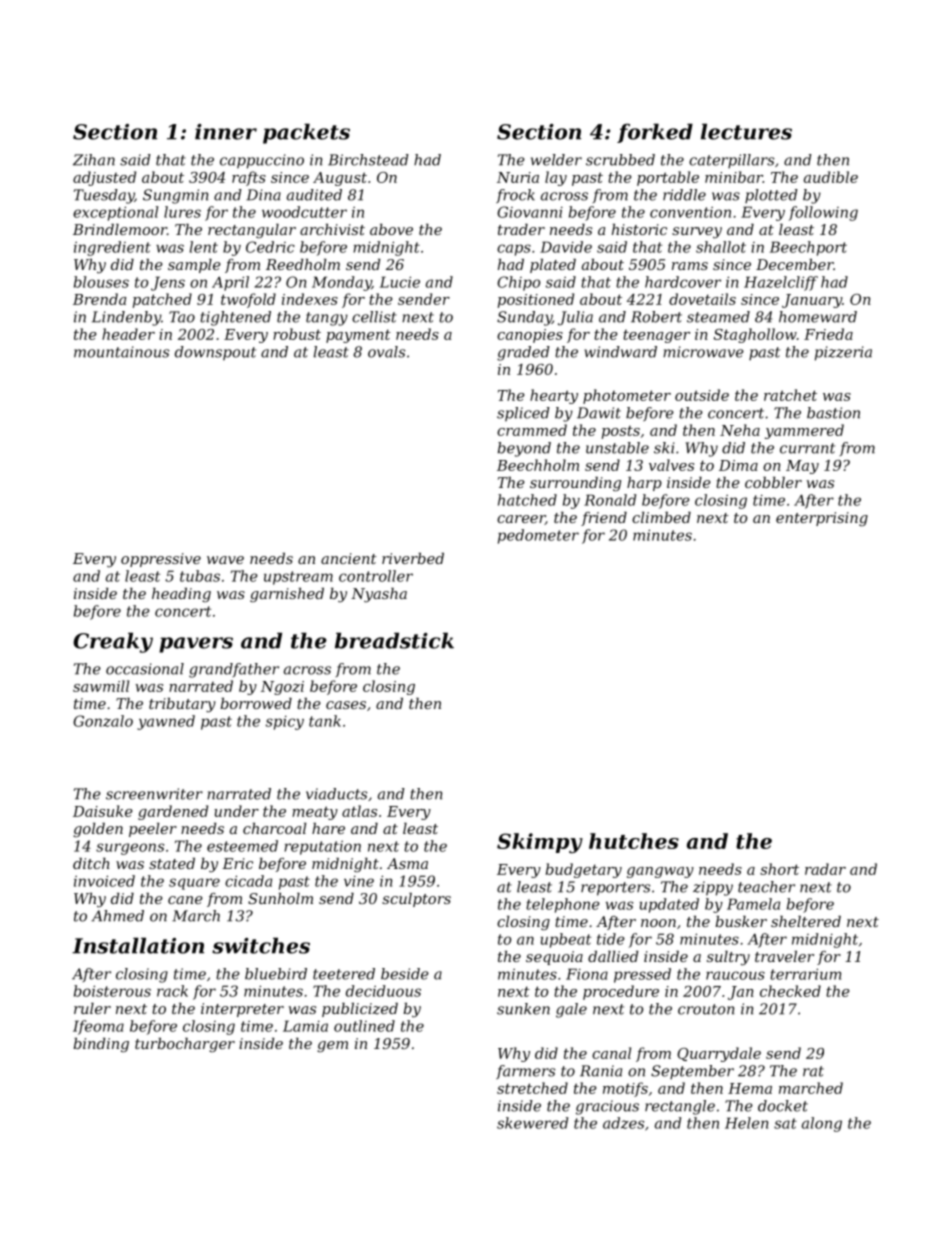 The image size is (952, 1233). I want to click on hutches, so click(634, 841).
